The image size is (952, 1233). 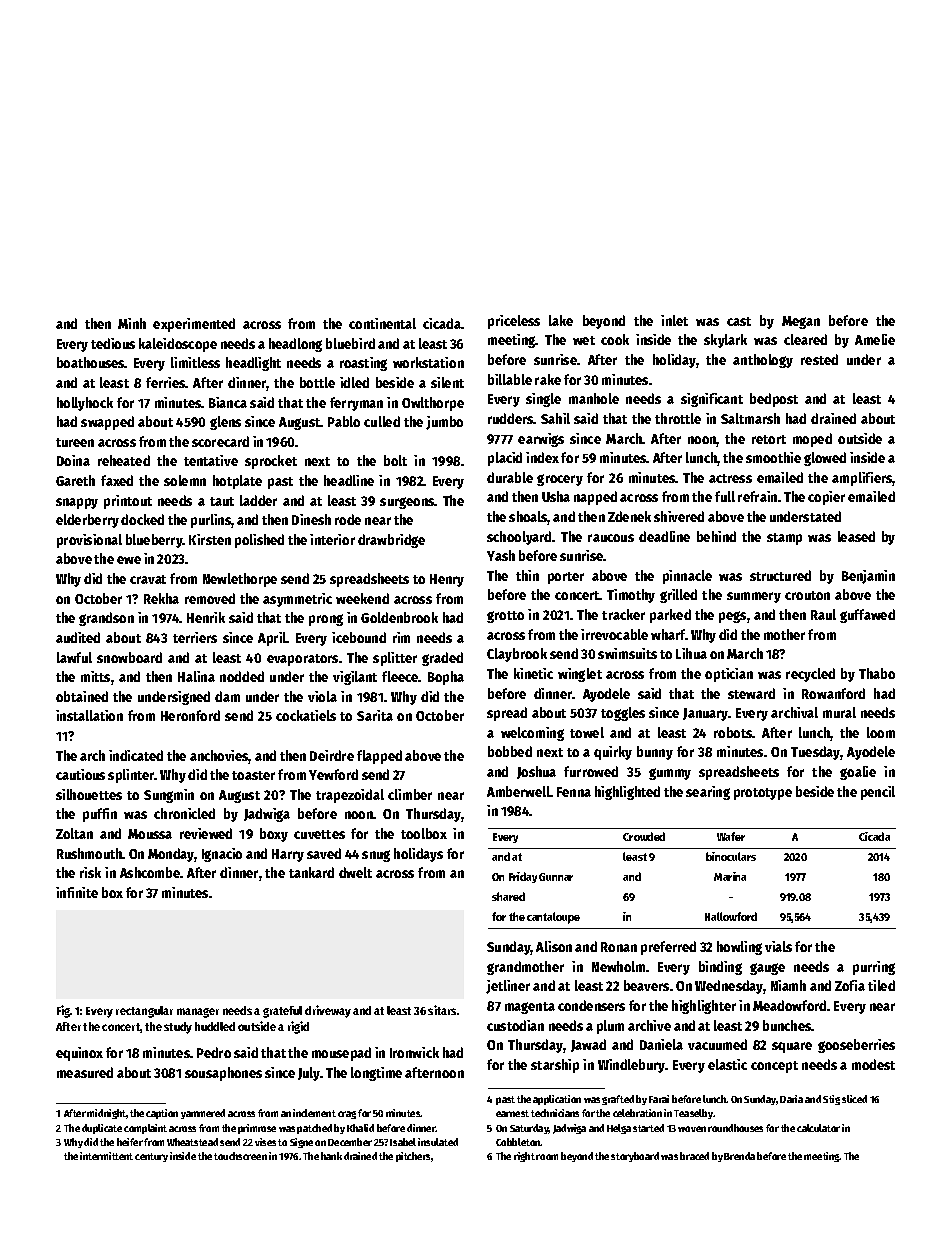 I want to click on earnest, so click(x=512, y=1113).
